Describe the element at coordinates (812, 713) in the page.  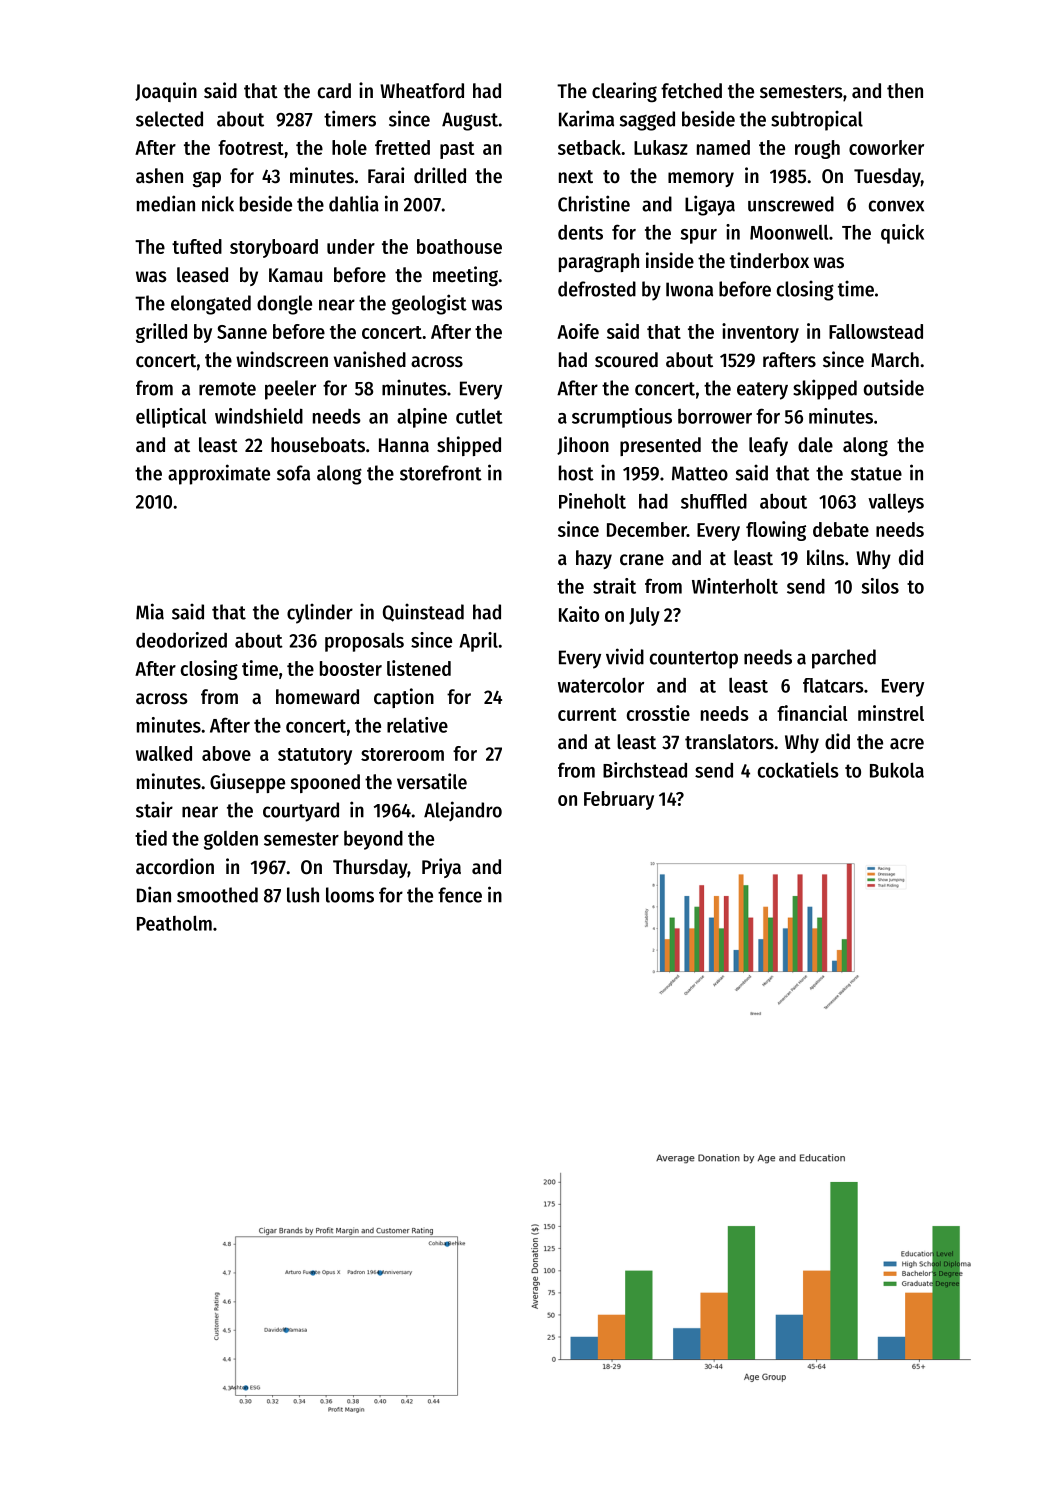
I see `financial` at that location.
